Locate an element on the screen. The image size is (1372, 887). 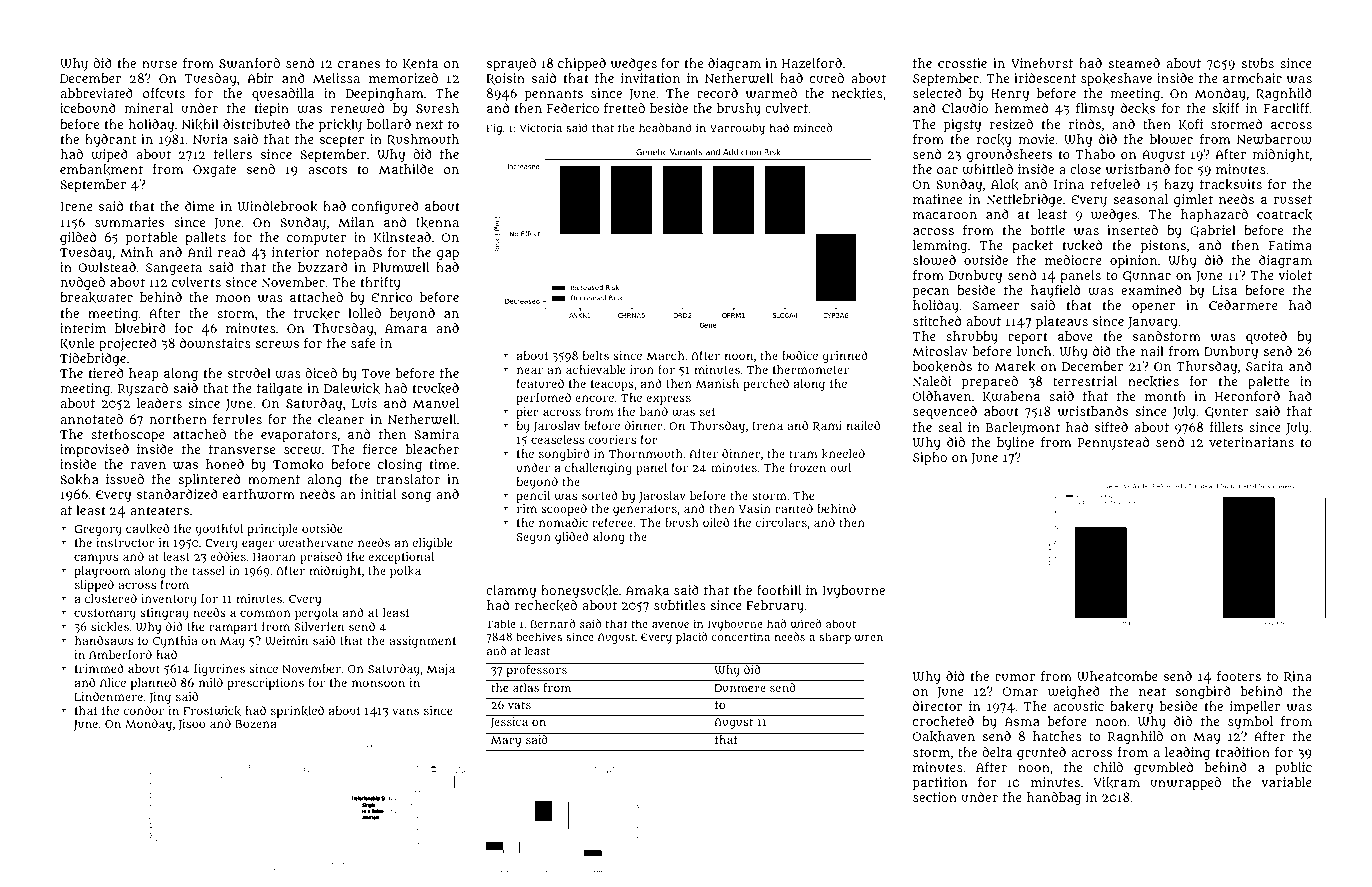
sprayed is located at coordinates (511, 64).
